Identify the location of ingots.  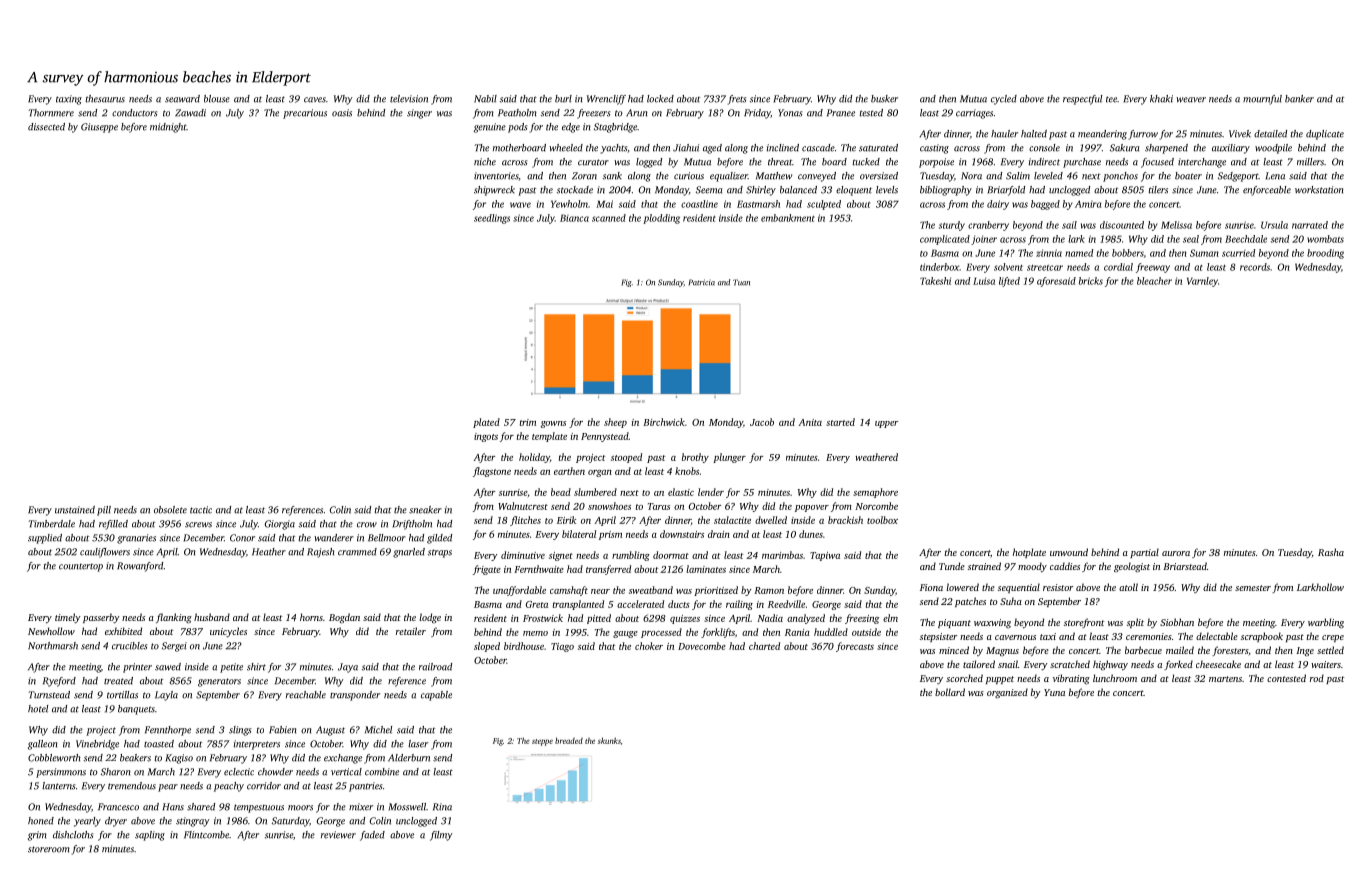
(486, 437).
